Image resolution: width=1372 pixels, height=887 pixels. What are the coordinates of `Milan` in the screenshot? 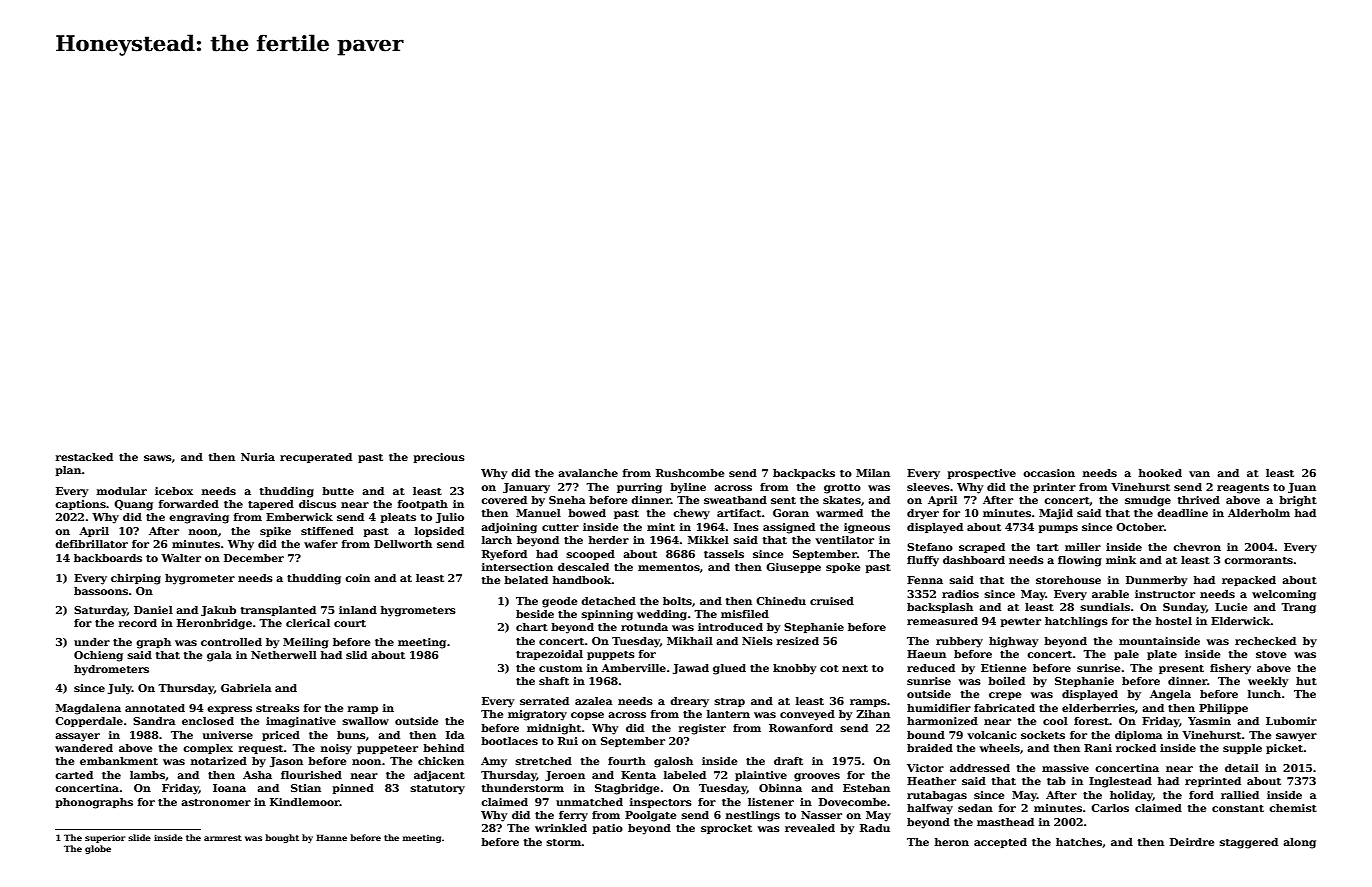 It's located at (873, 473).
